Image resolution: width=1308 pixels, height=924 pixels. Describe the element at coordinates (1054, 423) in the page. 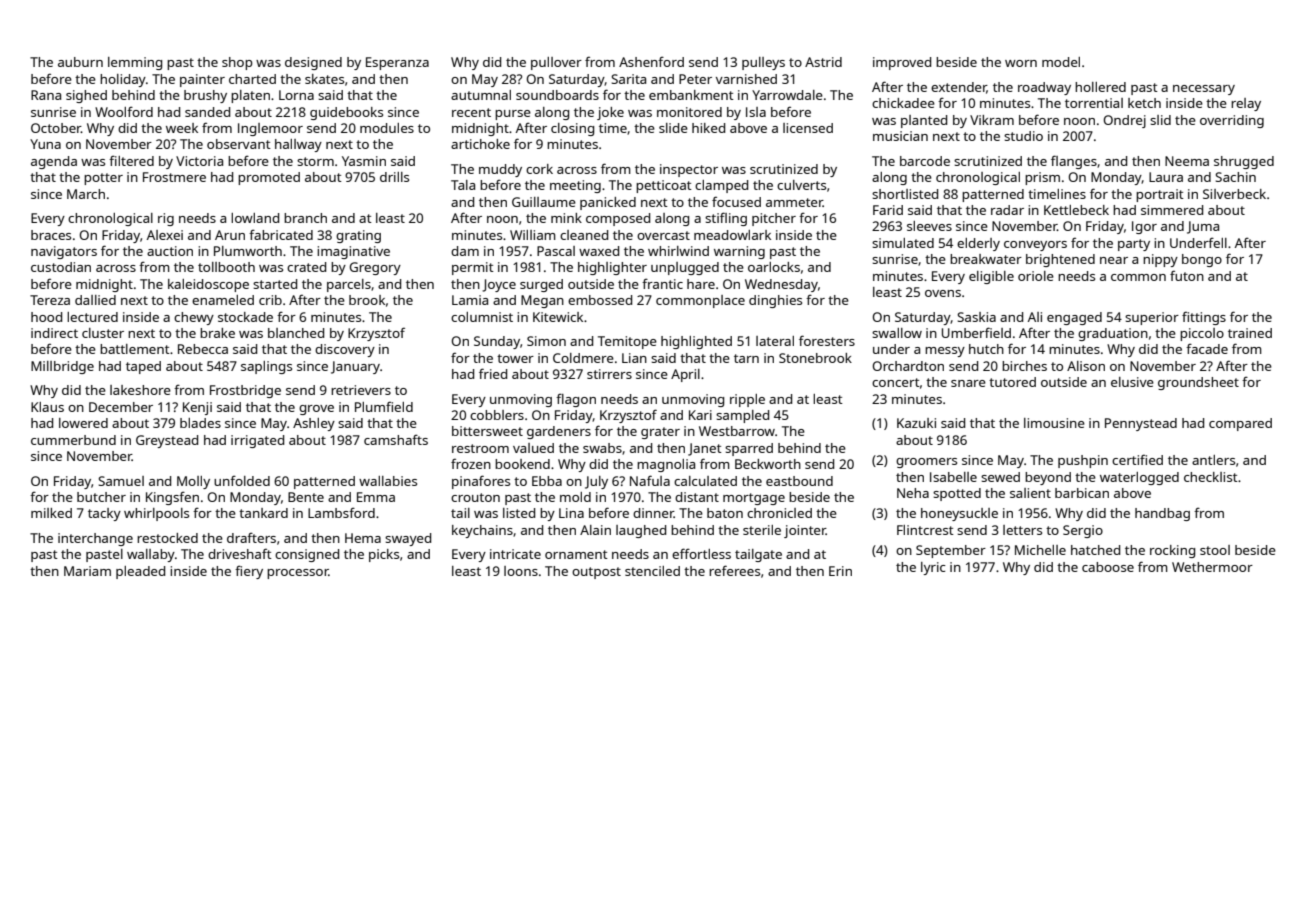

I see `limousine` at that location.
